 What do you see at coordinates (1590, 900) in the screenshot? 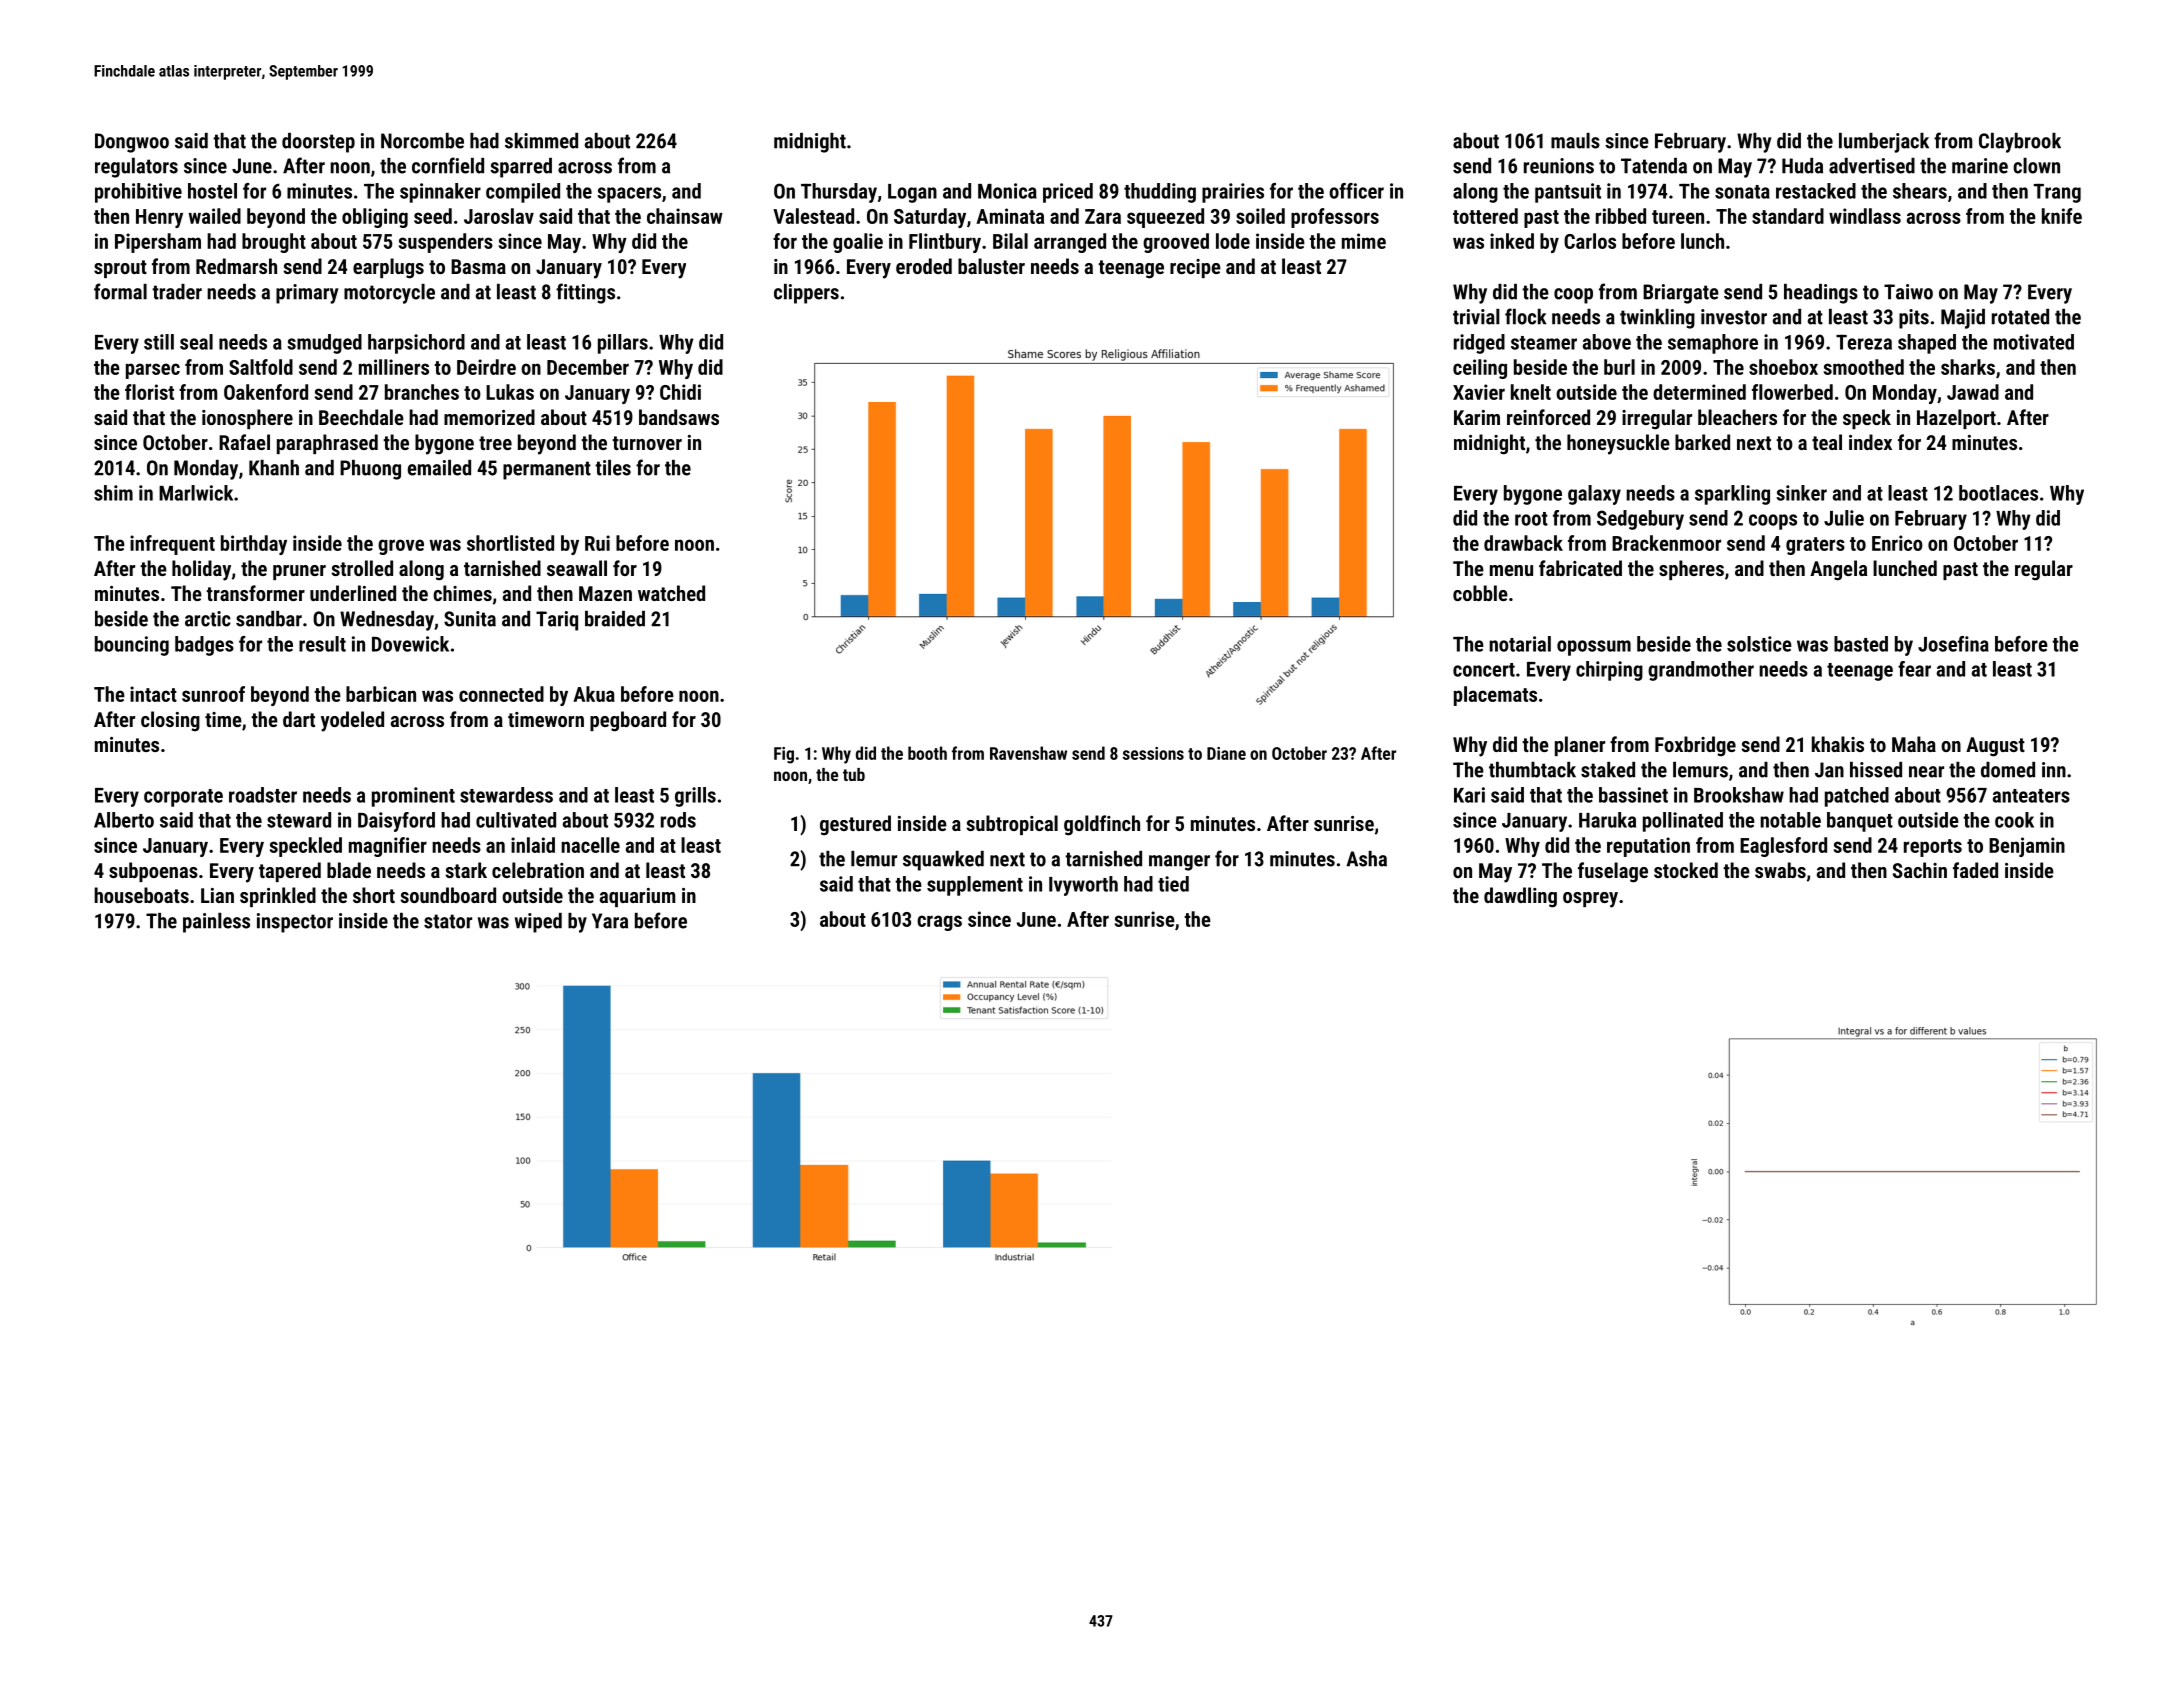
I see `osprey` at bounding box center [1590, 900].
